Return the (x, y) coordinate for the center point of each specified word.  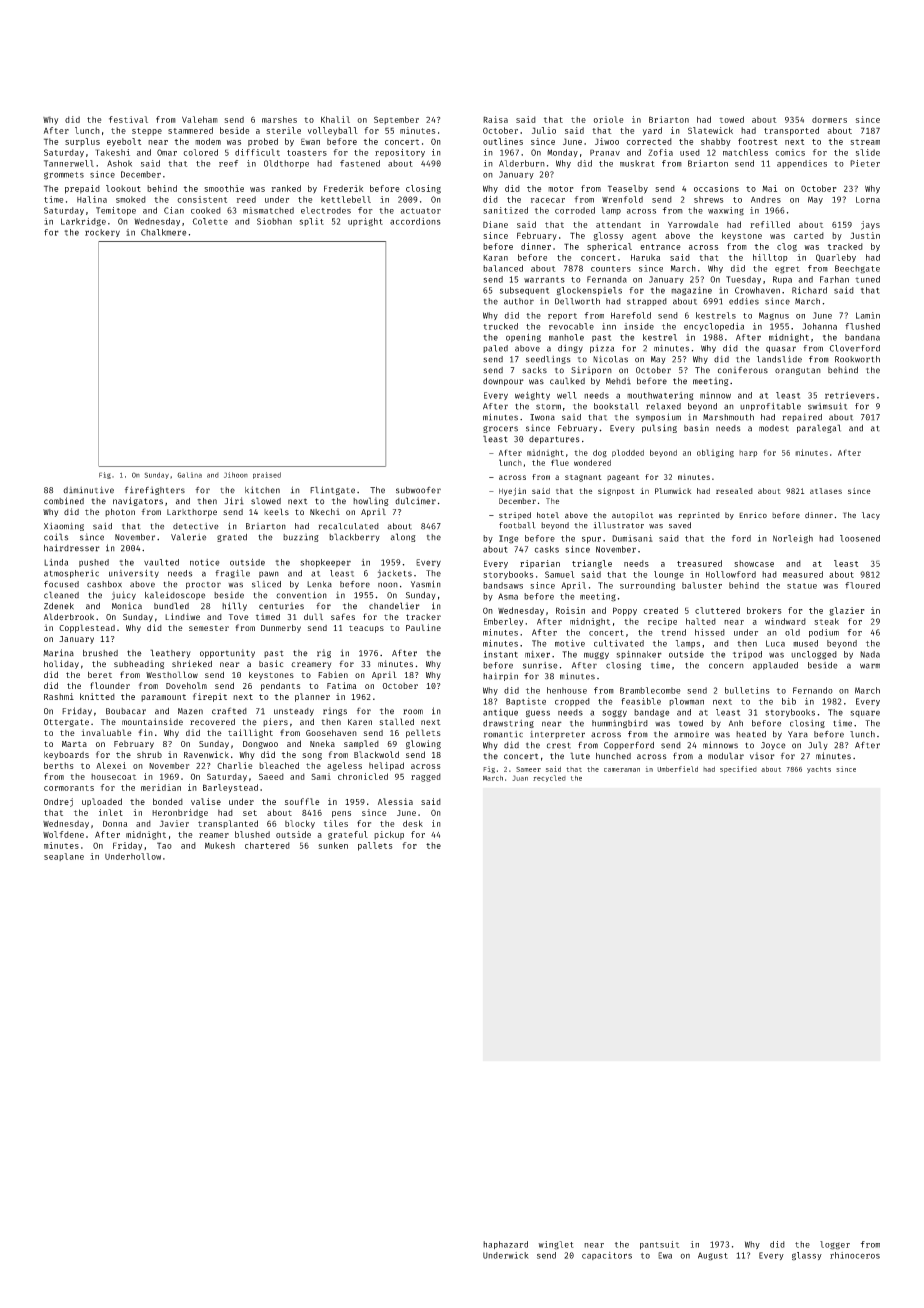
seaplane (64, 857)
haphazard (505, 1245)
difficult (257, 152)
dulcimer (415, 501)
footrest (758, 141)
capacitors (607, 1256)
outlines (503, 141)
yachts (819, 769)
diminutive (88, 490)
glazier (847, 611)
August (713, 1256)
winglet (556, 1245)
